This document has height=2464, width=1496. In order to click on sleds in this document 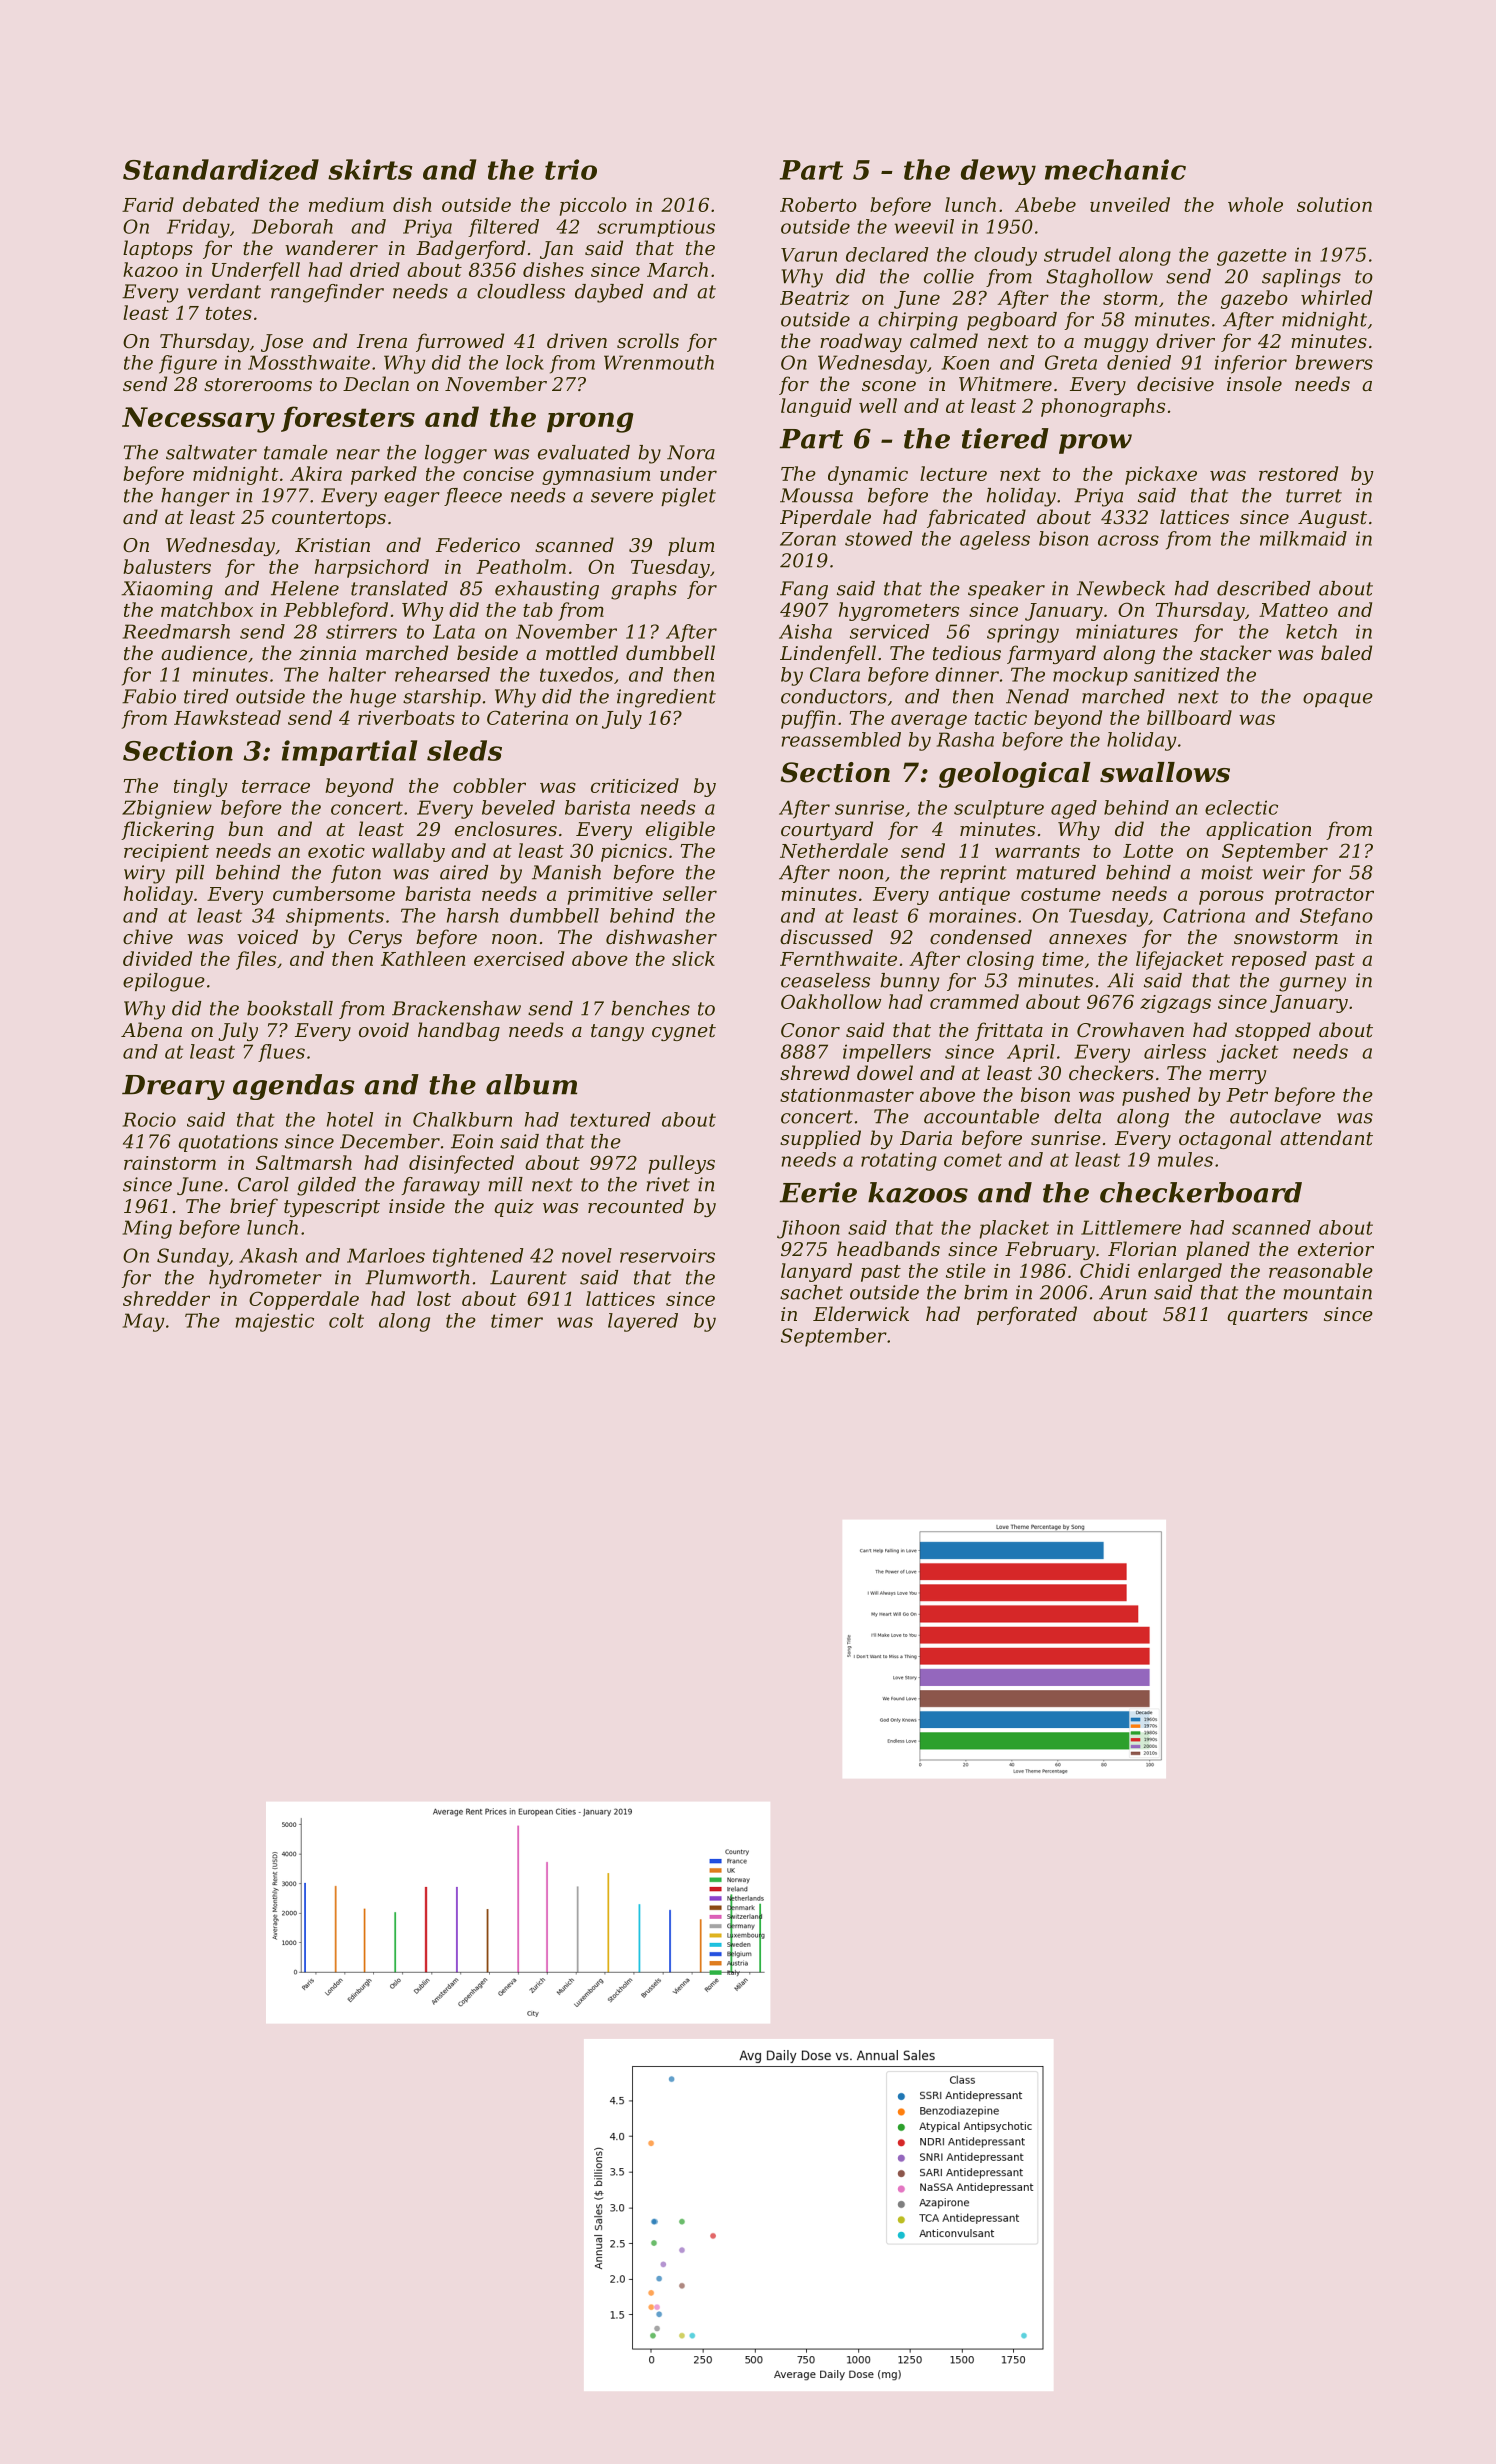, I will do `click(464, 750)`.
